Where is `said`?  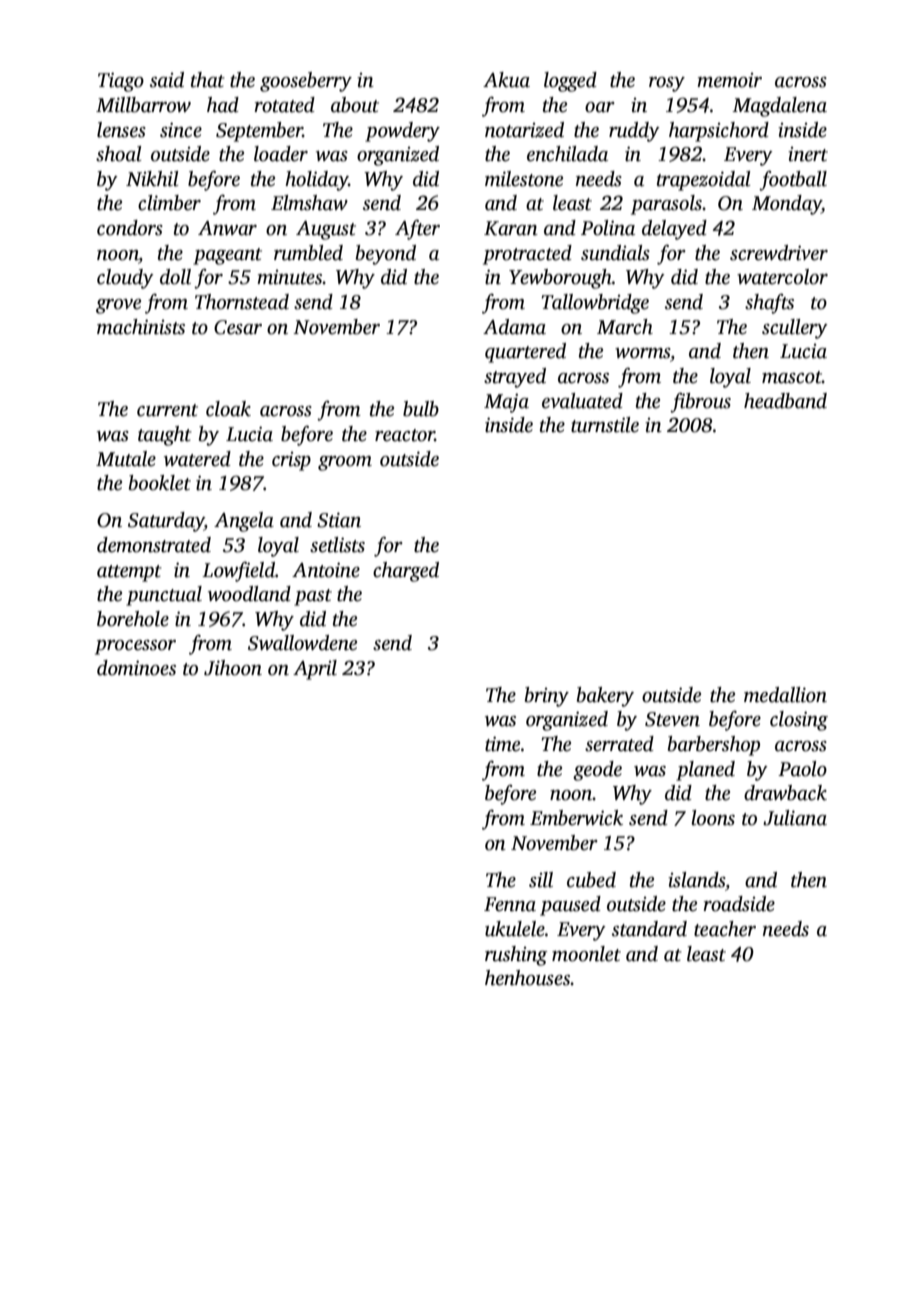
said is located at coordinates (167, 80).
